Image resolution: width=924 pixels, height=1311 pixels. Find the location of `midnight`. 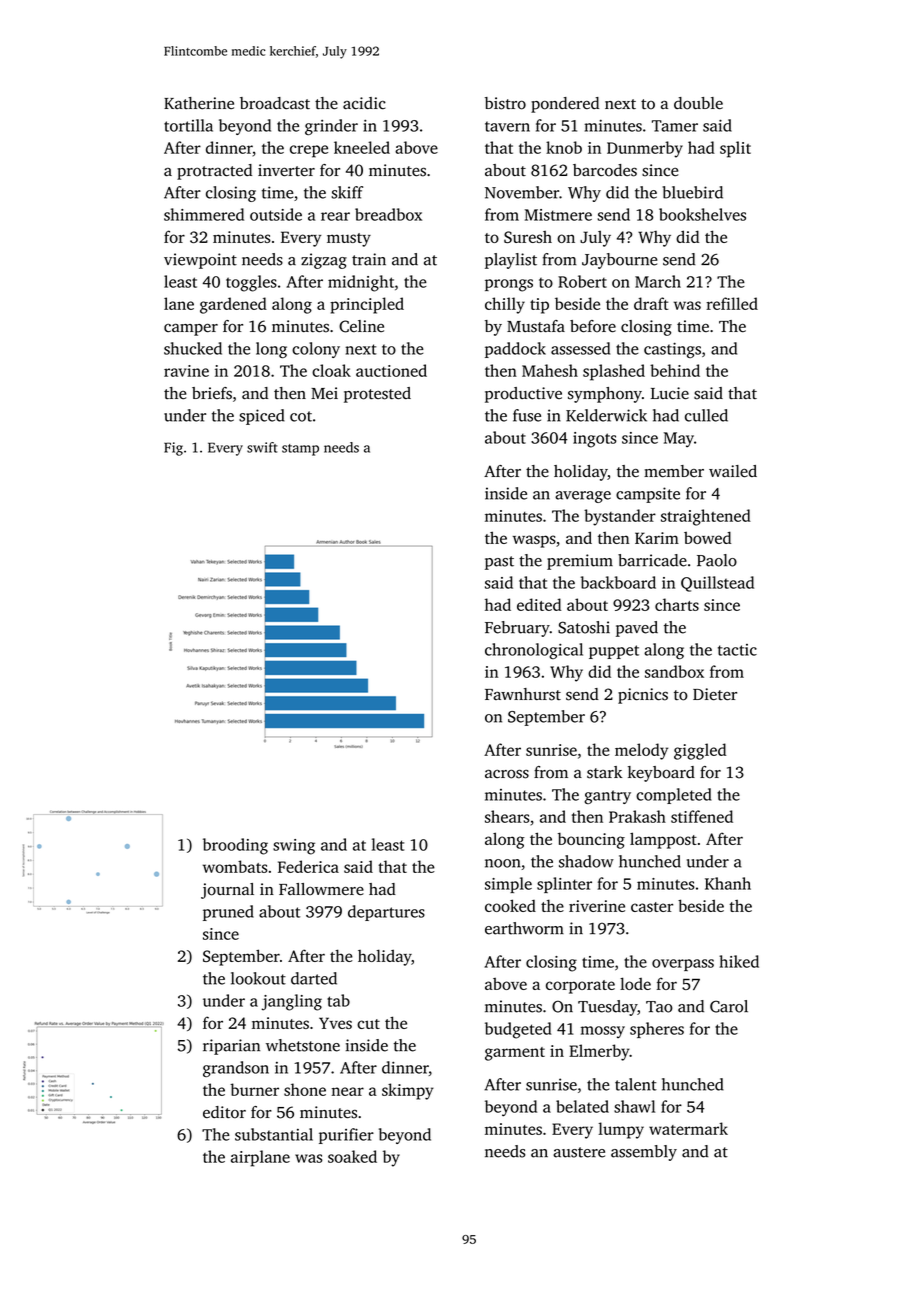

midnight is located at coordinates (361, 283).
